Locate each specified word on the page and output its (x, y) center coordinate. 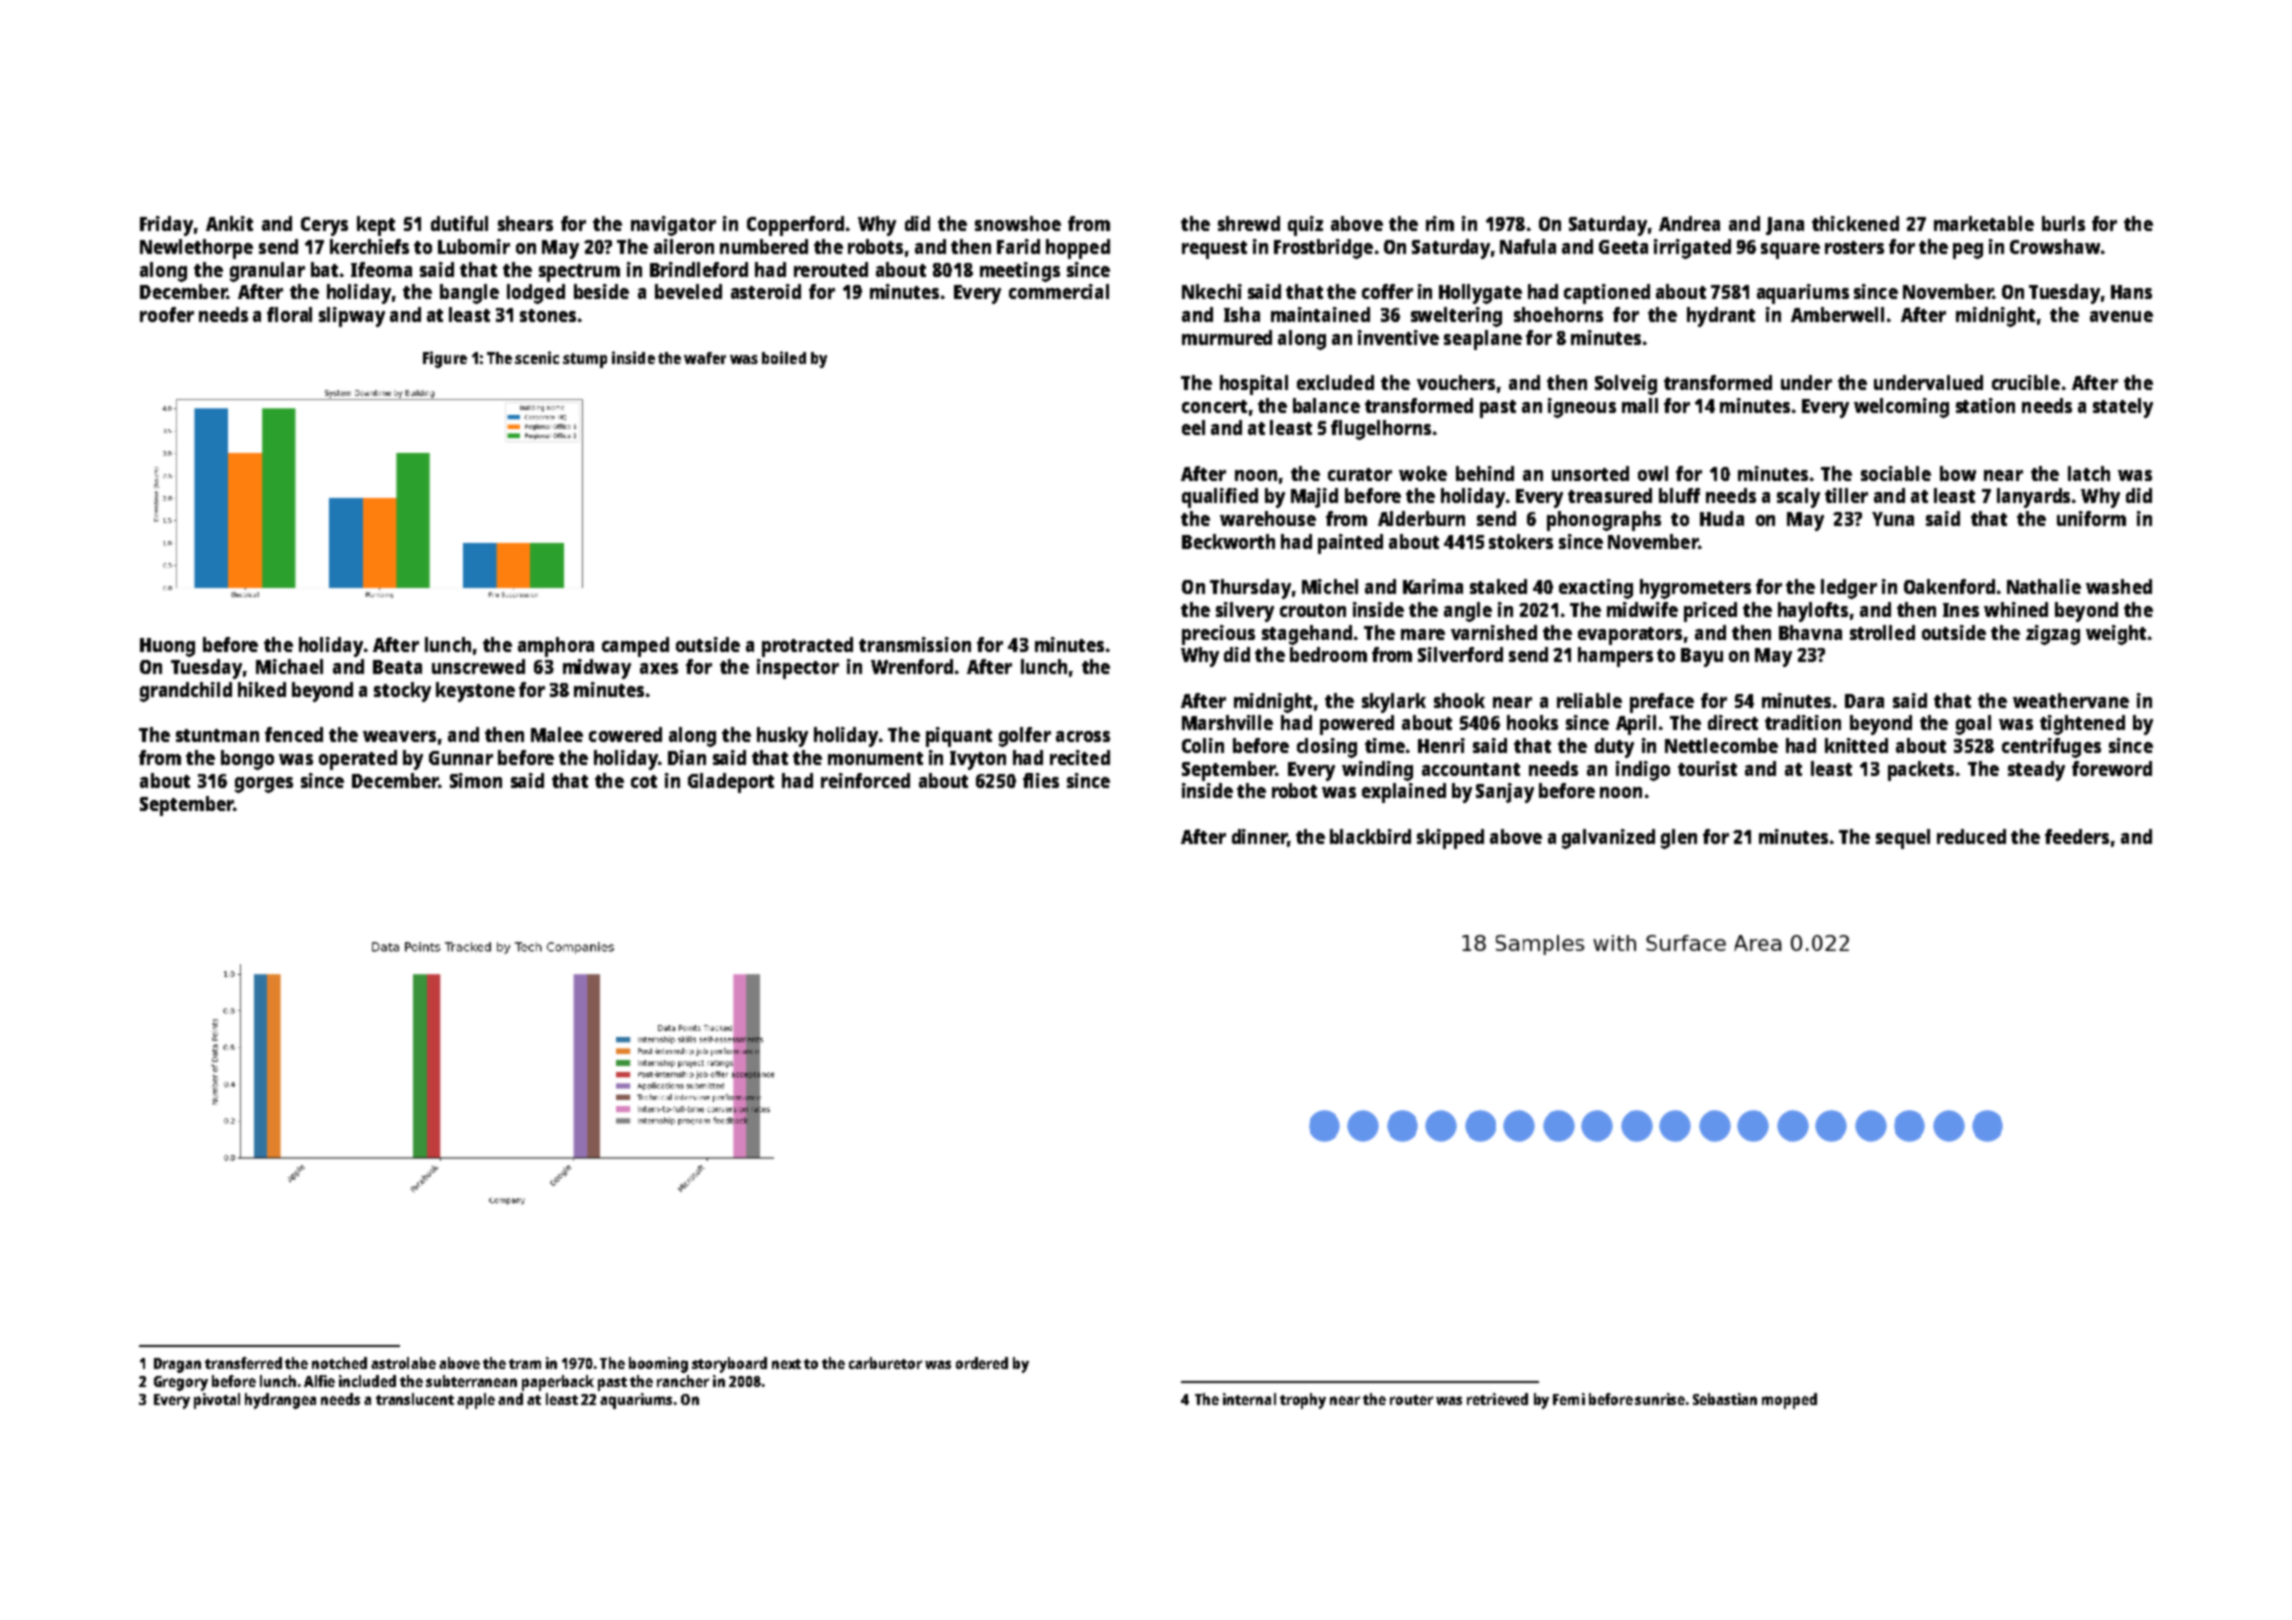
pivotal (217, 1401)
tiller (1846, 495)
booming (658, 1365)
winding (1377, 771)
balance (1326, 405)
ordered (982, 1363)
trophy (1303, 1401)
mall (1640, 405)
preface (1662, 703)
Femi (1569, 1399)
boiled (784, 357)
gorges (264, 785)
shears (525, 223)
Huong (167, 647)
